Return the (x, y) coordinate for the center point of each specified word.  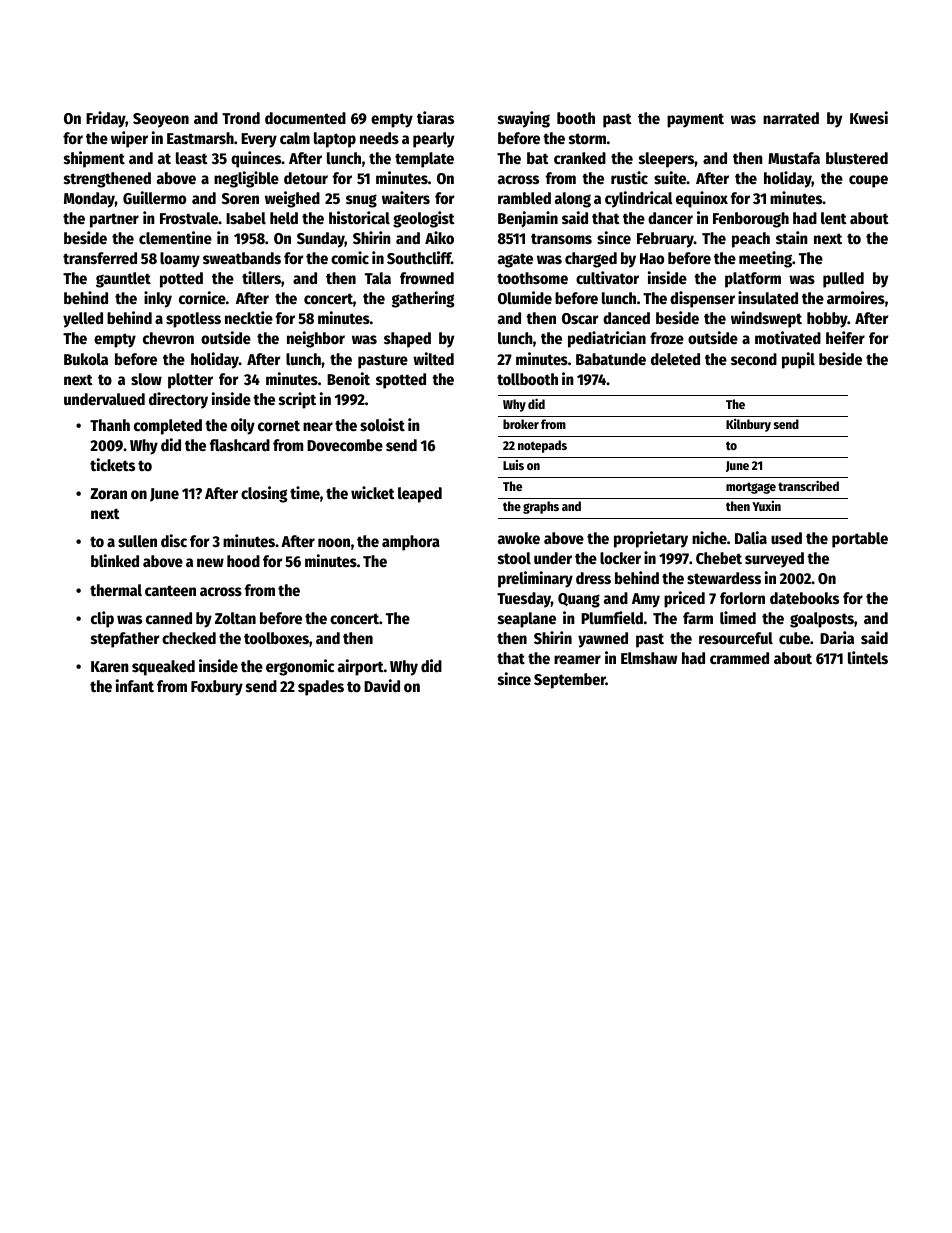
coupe (868, 181)
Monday (89, 200)
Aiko (439, 238)
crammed (739, 658)
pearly (433, 140)
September (570, 681)
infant (135, 685)
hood (243, 561)
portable (860, 540)
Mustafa (794, 158)
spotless (193, 320)
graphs (541, 507)
